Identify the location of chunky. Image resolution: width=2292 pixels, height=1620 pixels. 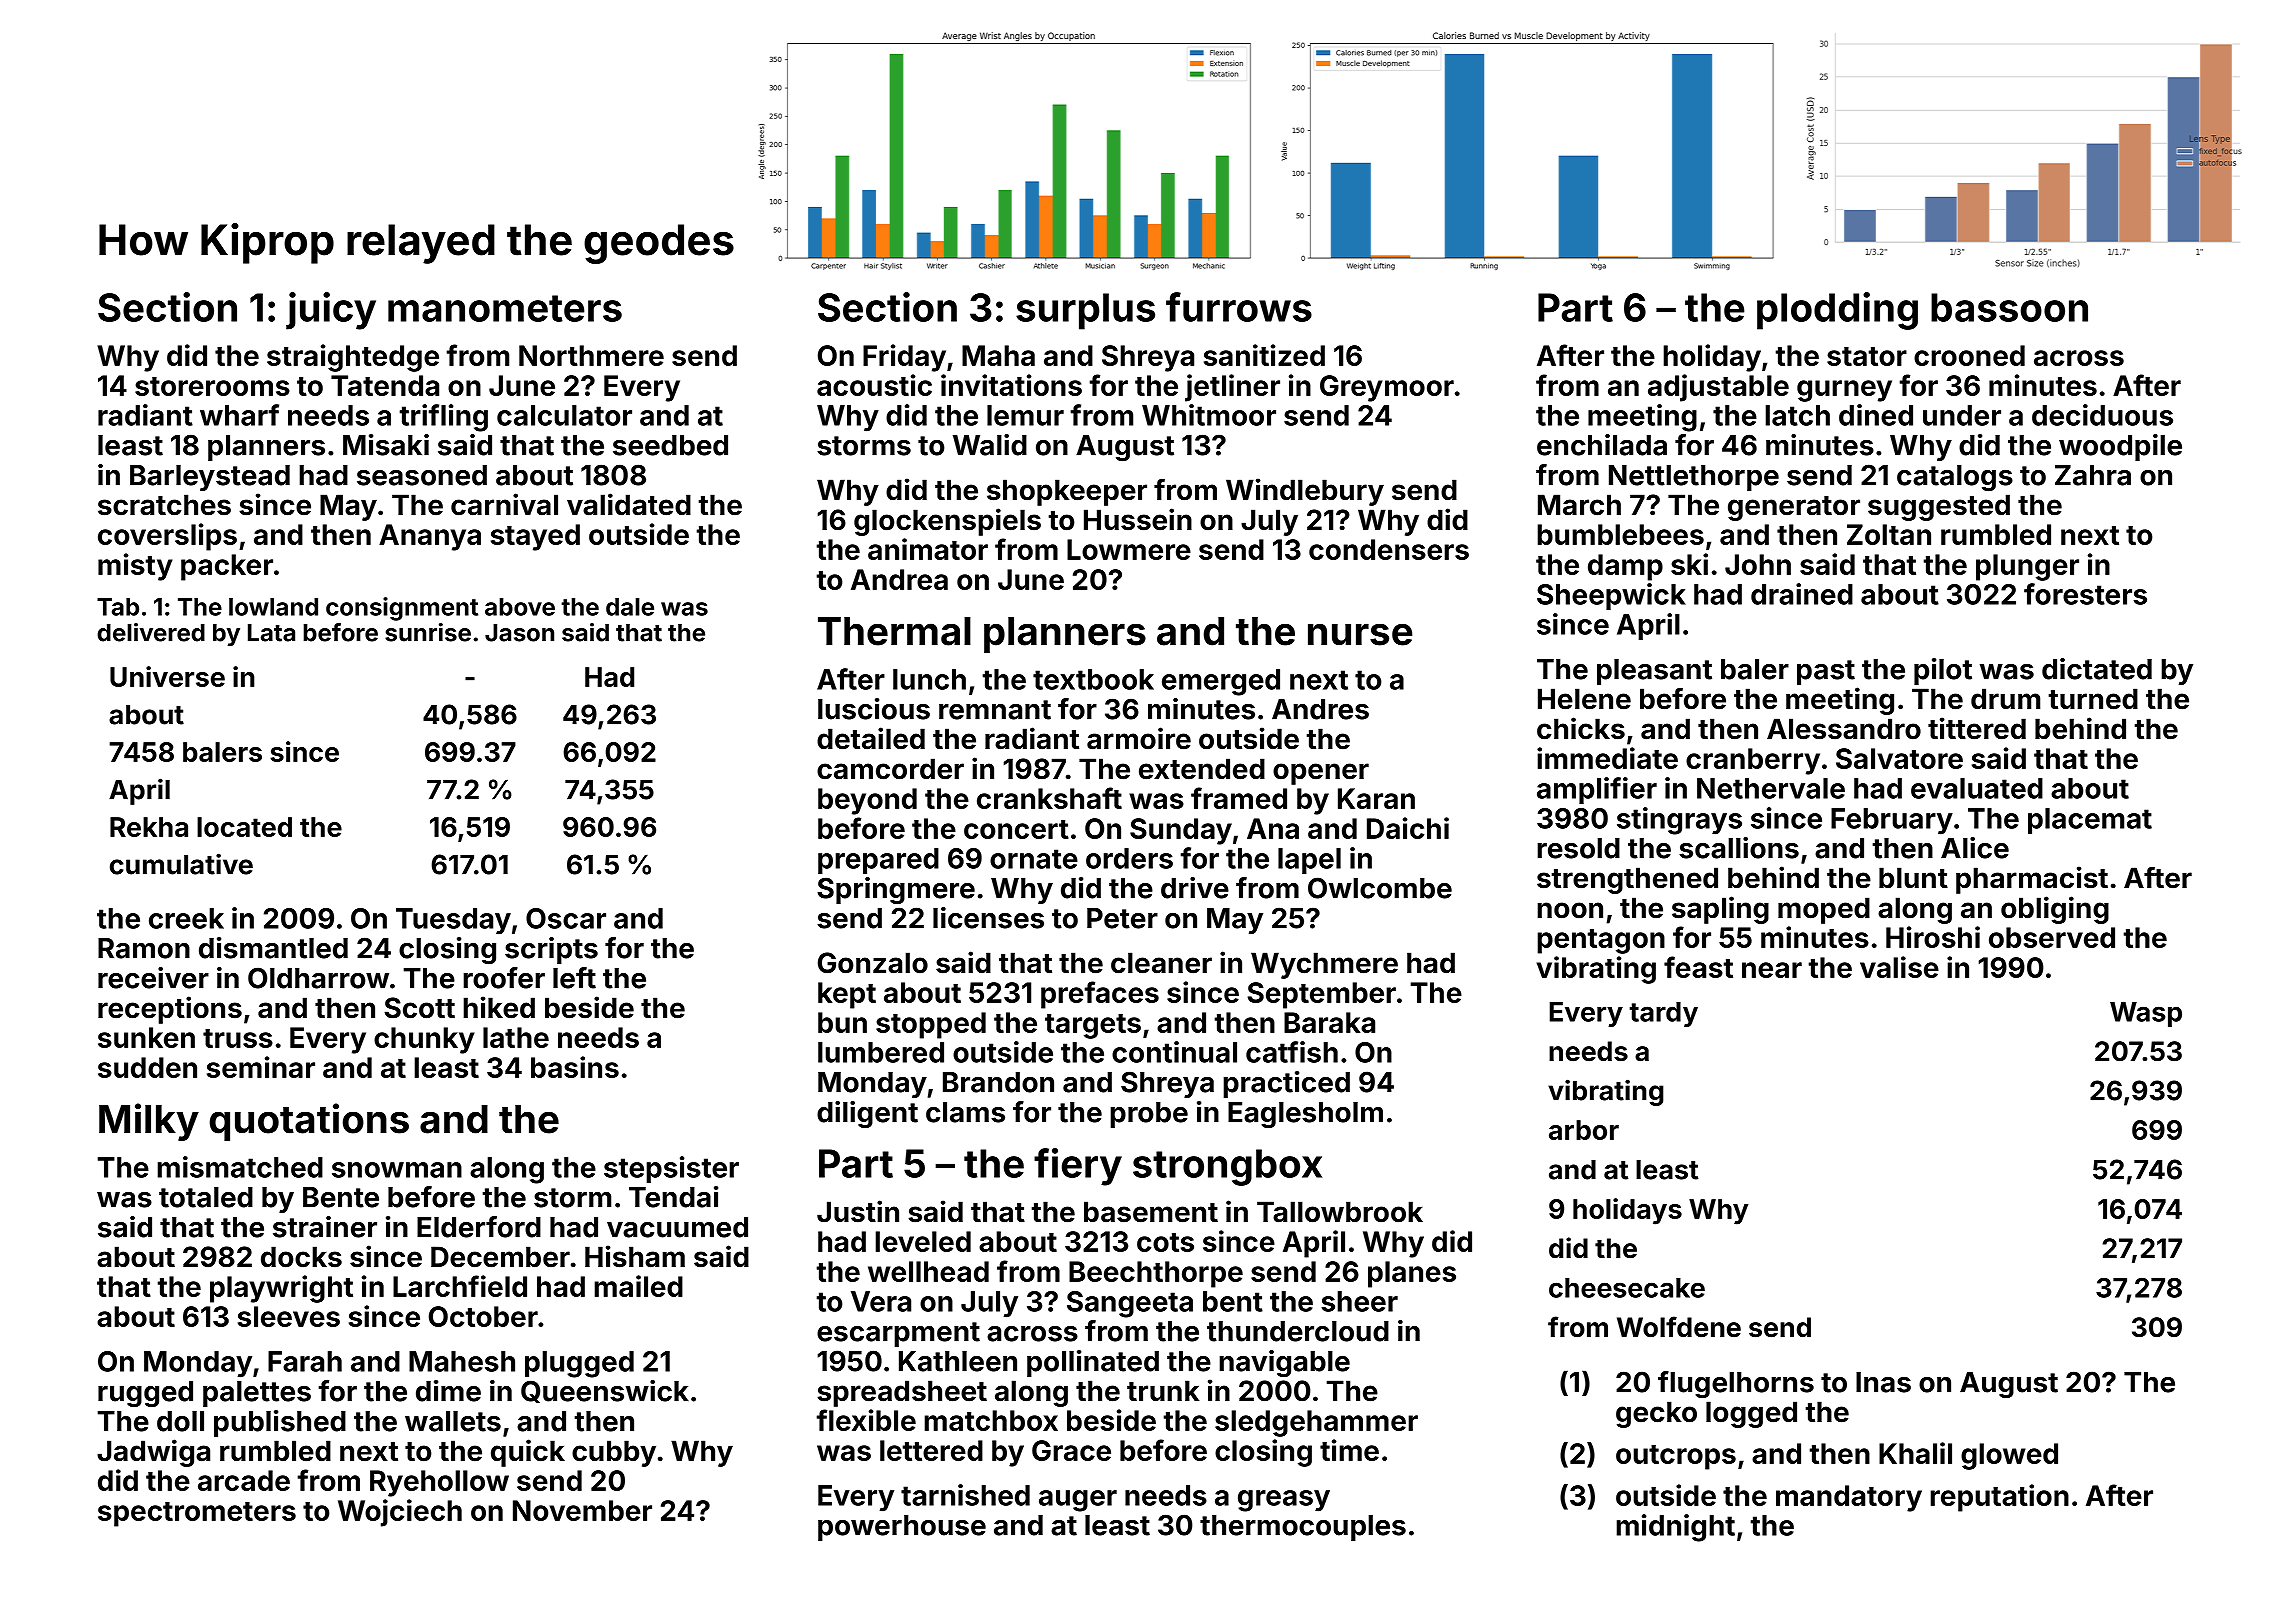
(424, 1040).
